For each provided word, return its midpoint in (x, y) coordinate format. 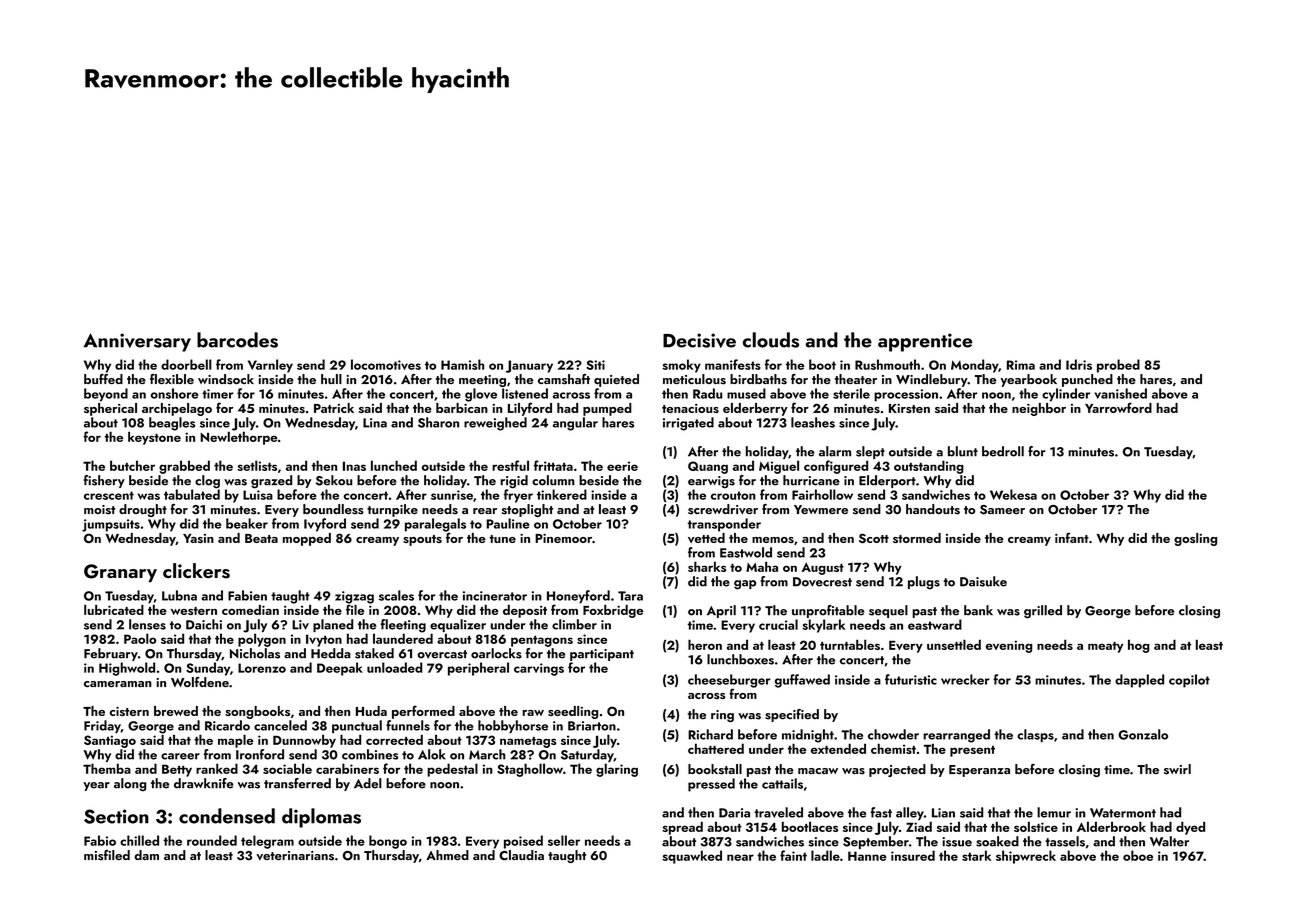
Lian (943, 813)
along (130, 785)
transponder (724, 525)
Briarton (592, 726)
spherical (110, 409)
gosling (1195, 539)
